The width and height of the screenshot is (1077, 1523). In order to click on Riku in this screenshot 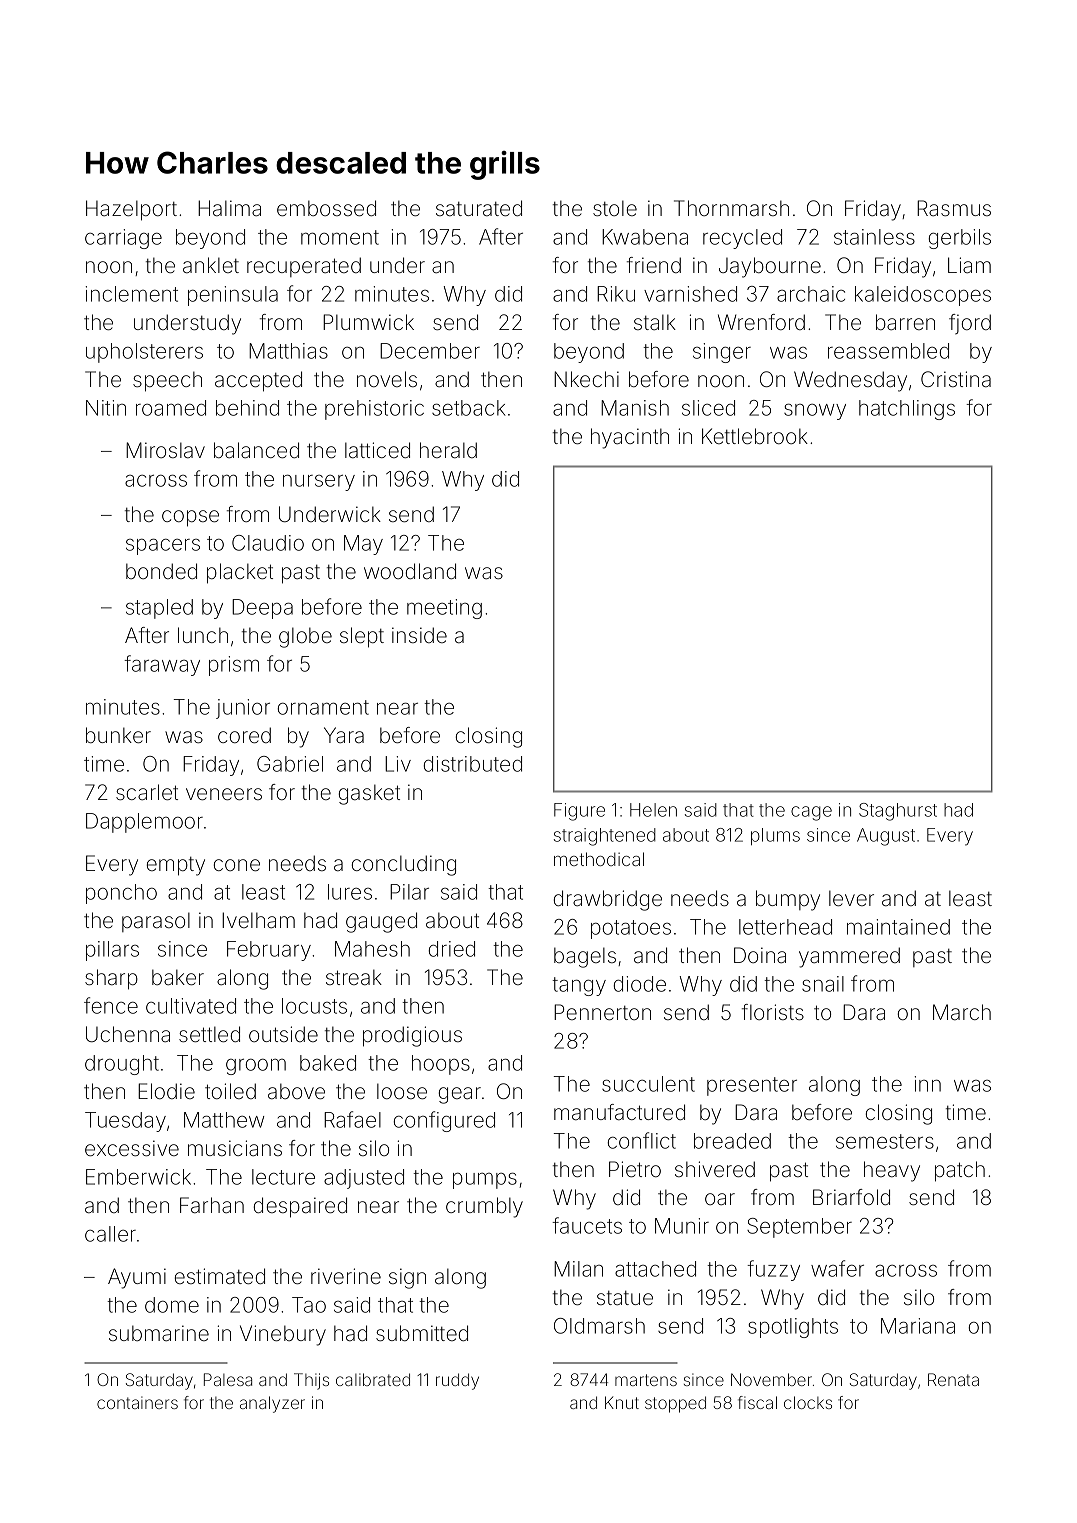, I will do `click(616, 294)`.
